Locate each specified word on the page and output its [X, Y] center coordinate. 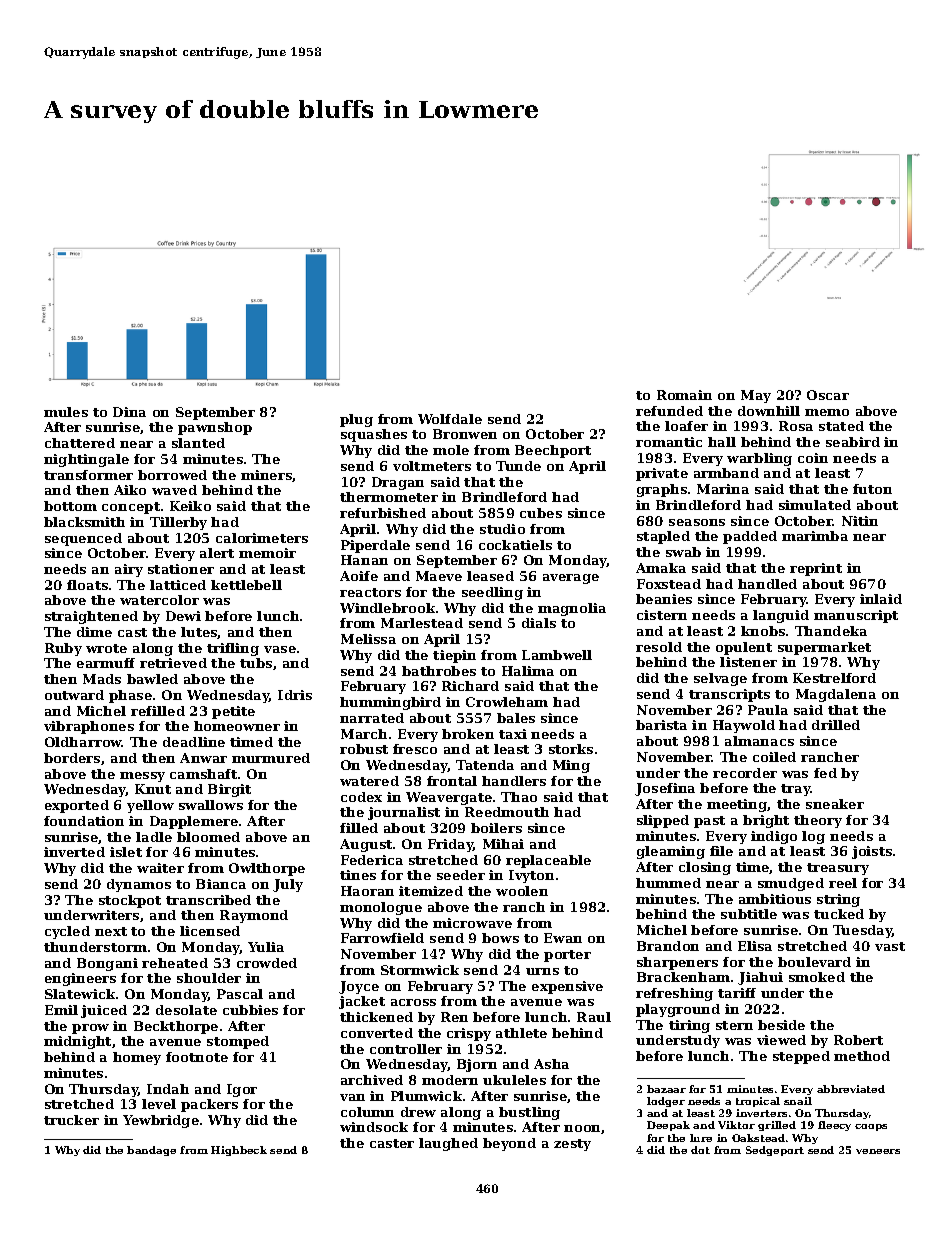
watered [369, 781]
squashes [374, 435]
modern [450, 1080]
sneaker [835, 804]
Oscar [828, 395]
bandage [151, 1151]
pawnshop [215, 428]
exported [77, 806]
